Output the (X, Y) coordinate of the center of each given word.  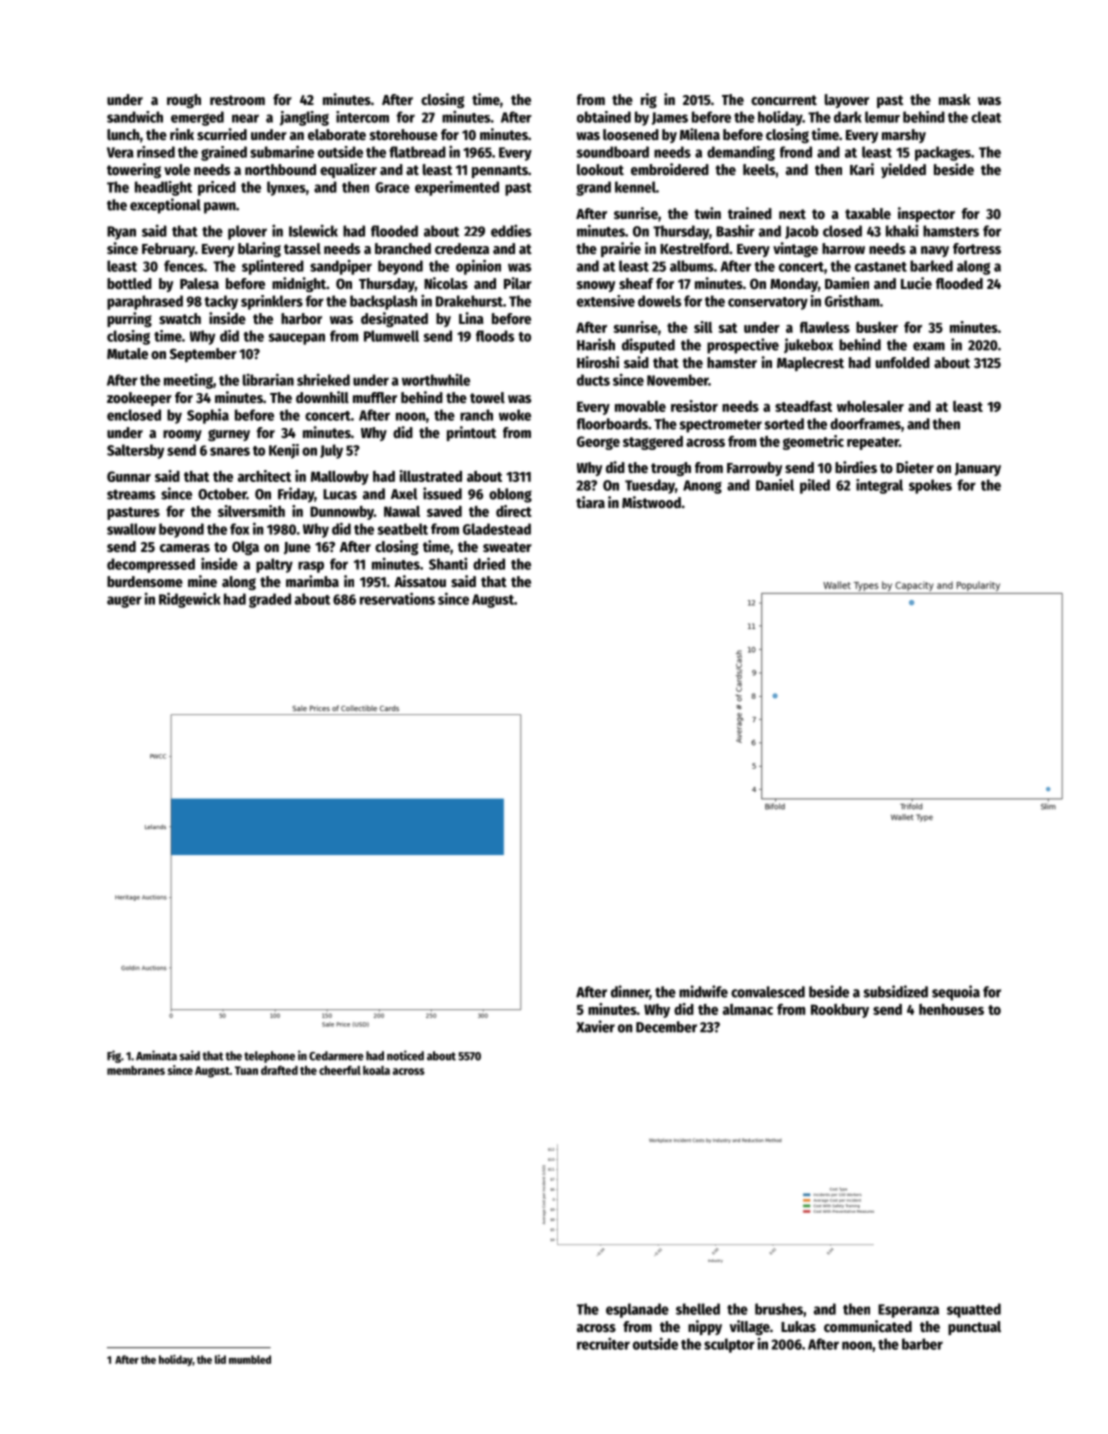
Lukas (798, 1326)
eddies (511, 230)
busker (877, 327)
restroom (237, 100)
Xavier (595, 1026)
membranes (136, 1070)
